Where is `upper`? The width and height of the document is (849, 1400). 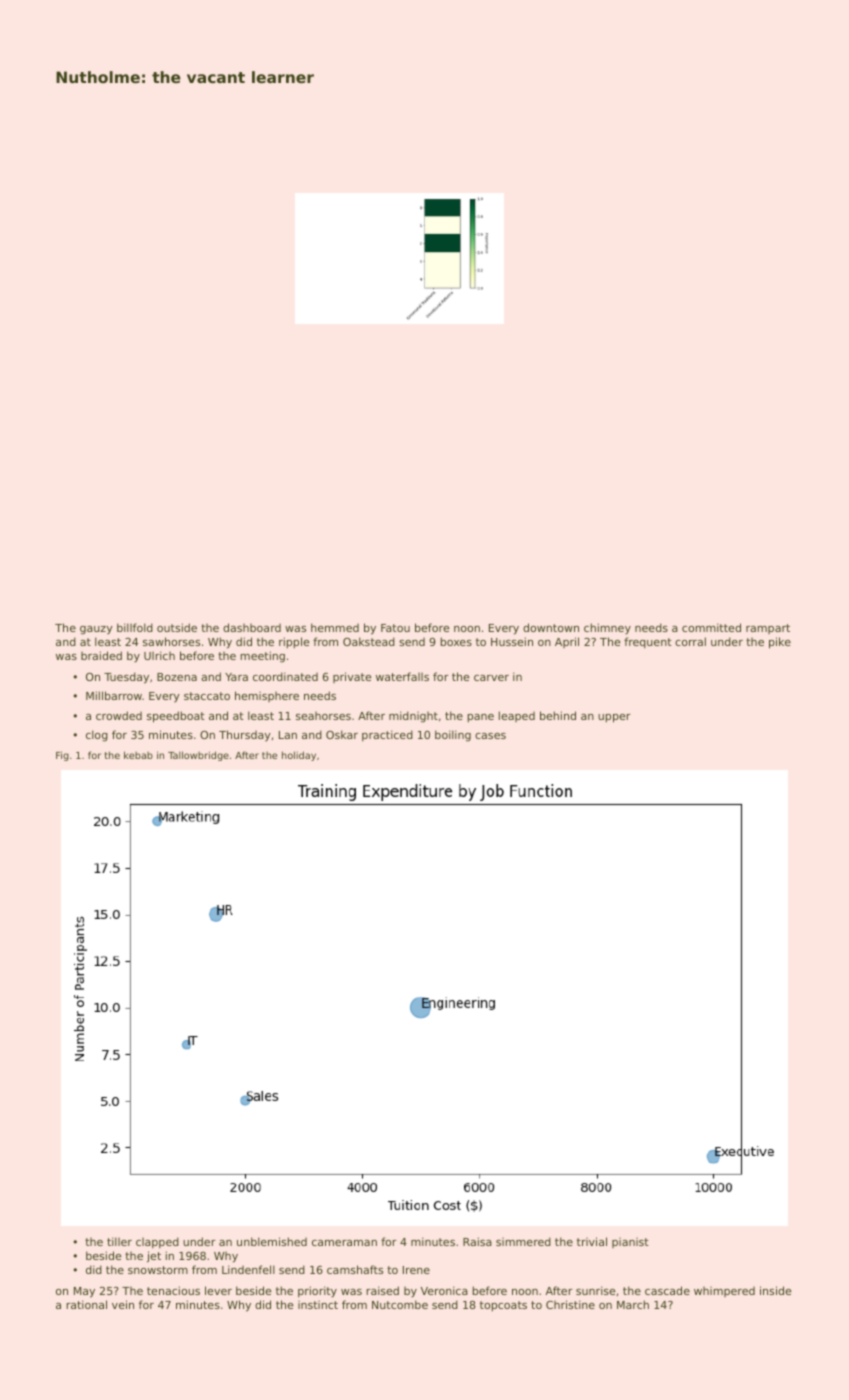
upper is located at coordinates (614, 718).
